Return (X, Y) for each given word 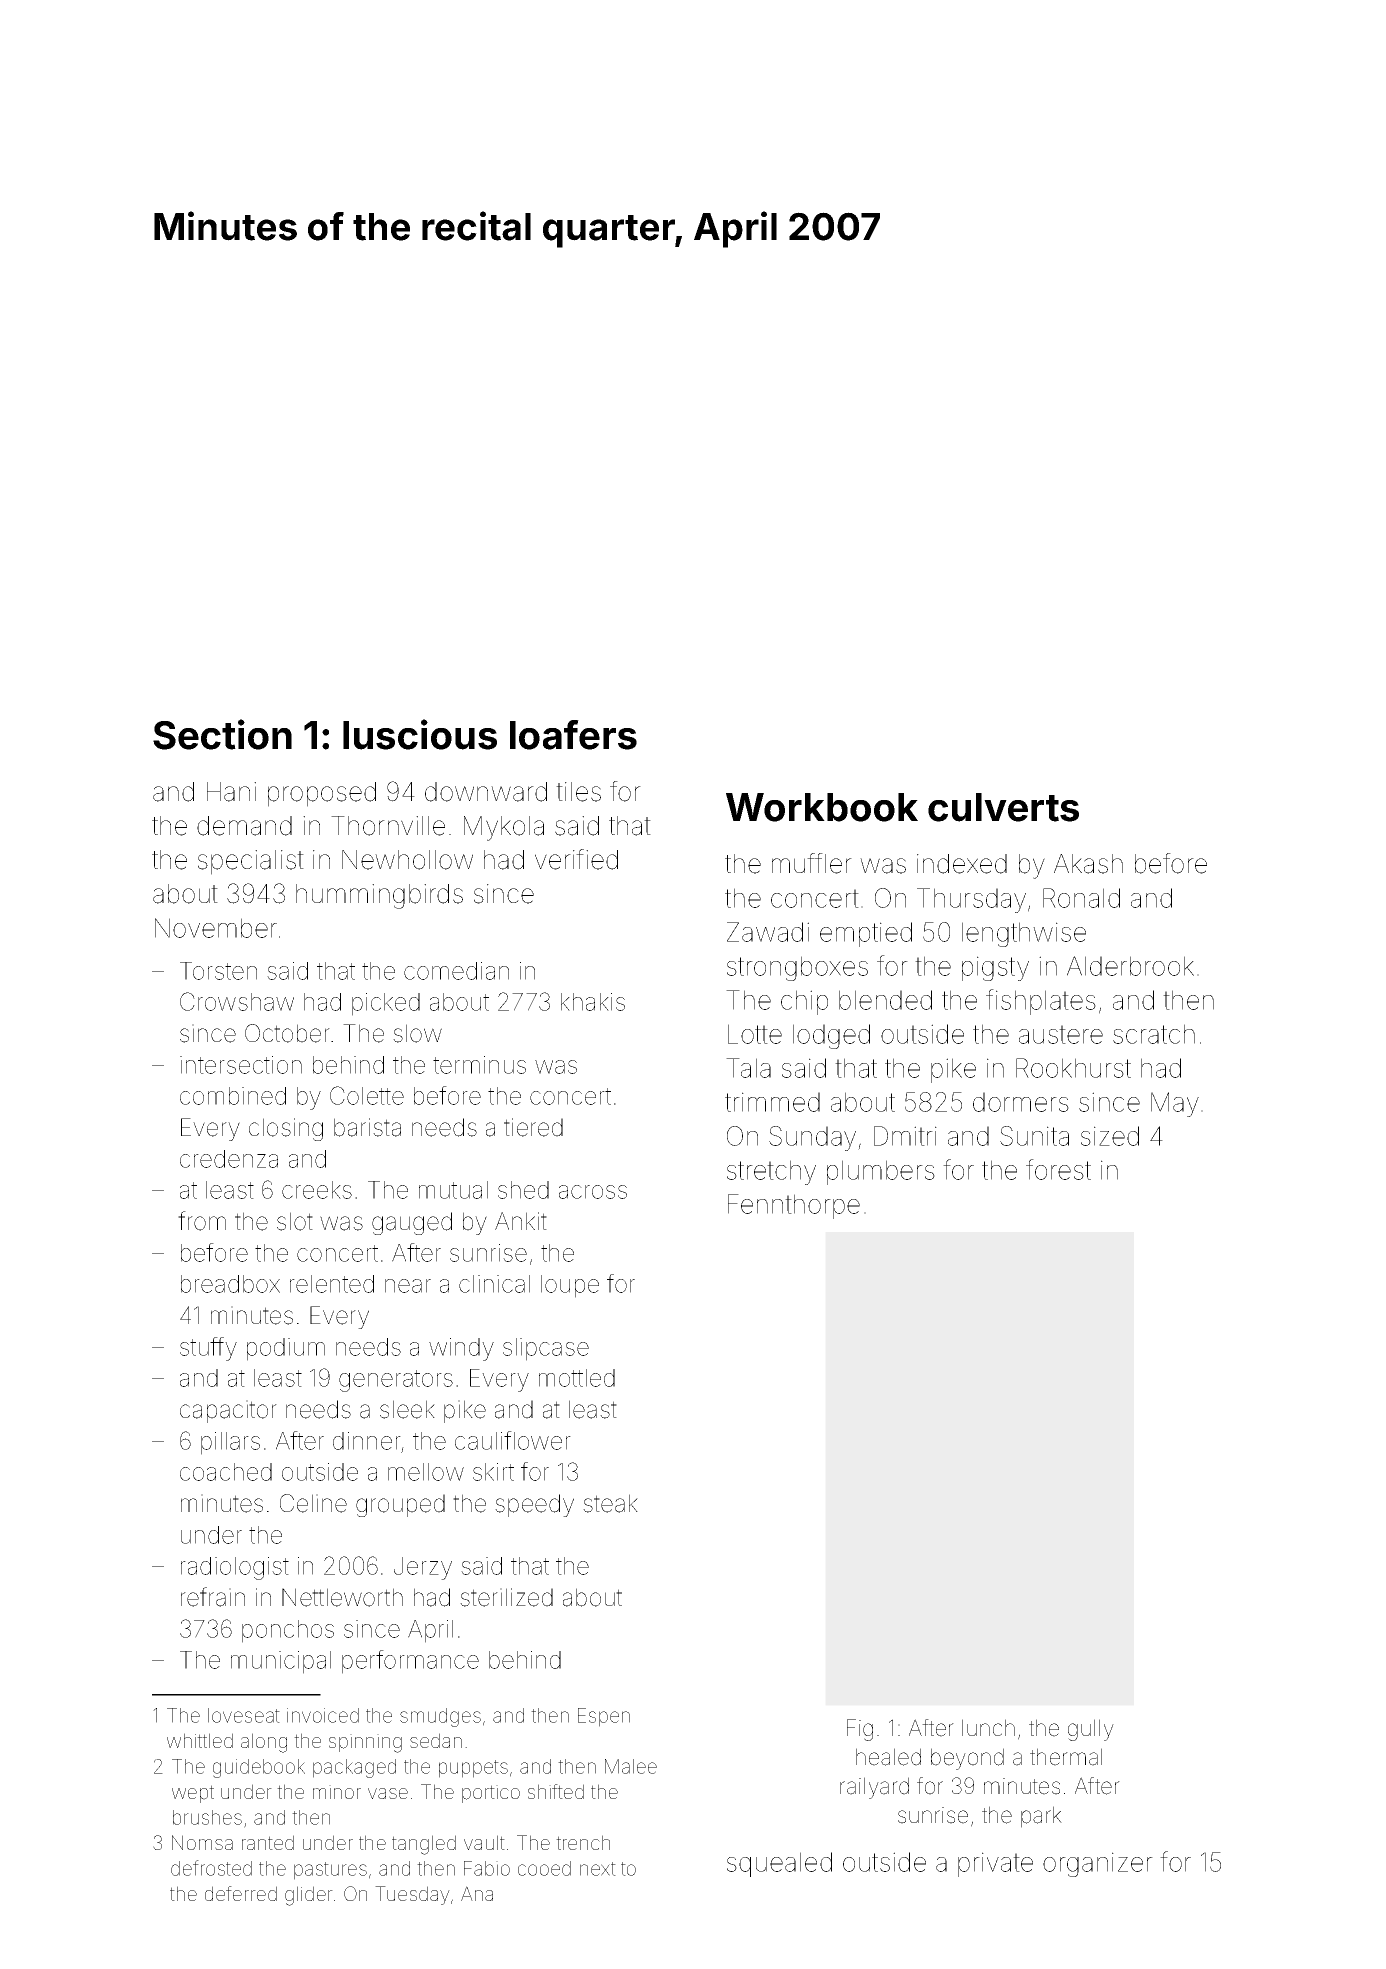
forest (1058, 1169)
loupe (570, 1286)
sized (1110, 1136)
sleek (407, 1409)
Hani (231, 792)
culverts (1003, 807)
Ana (477, 1893)
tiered (533, 1127)
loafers (573, 735)
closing (286, 1129)
